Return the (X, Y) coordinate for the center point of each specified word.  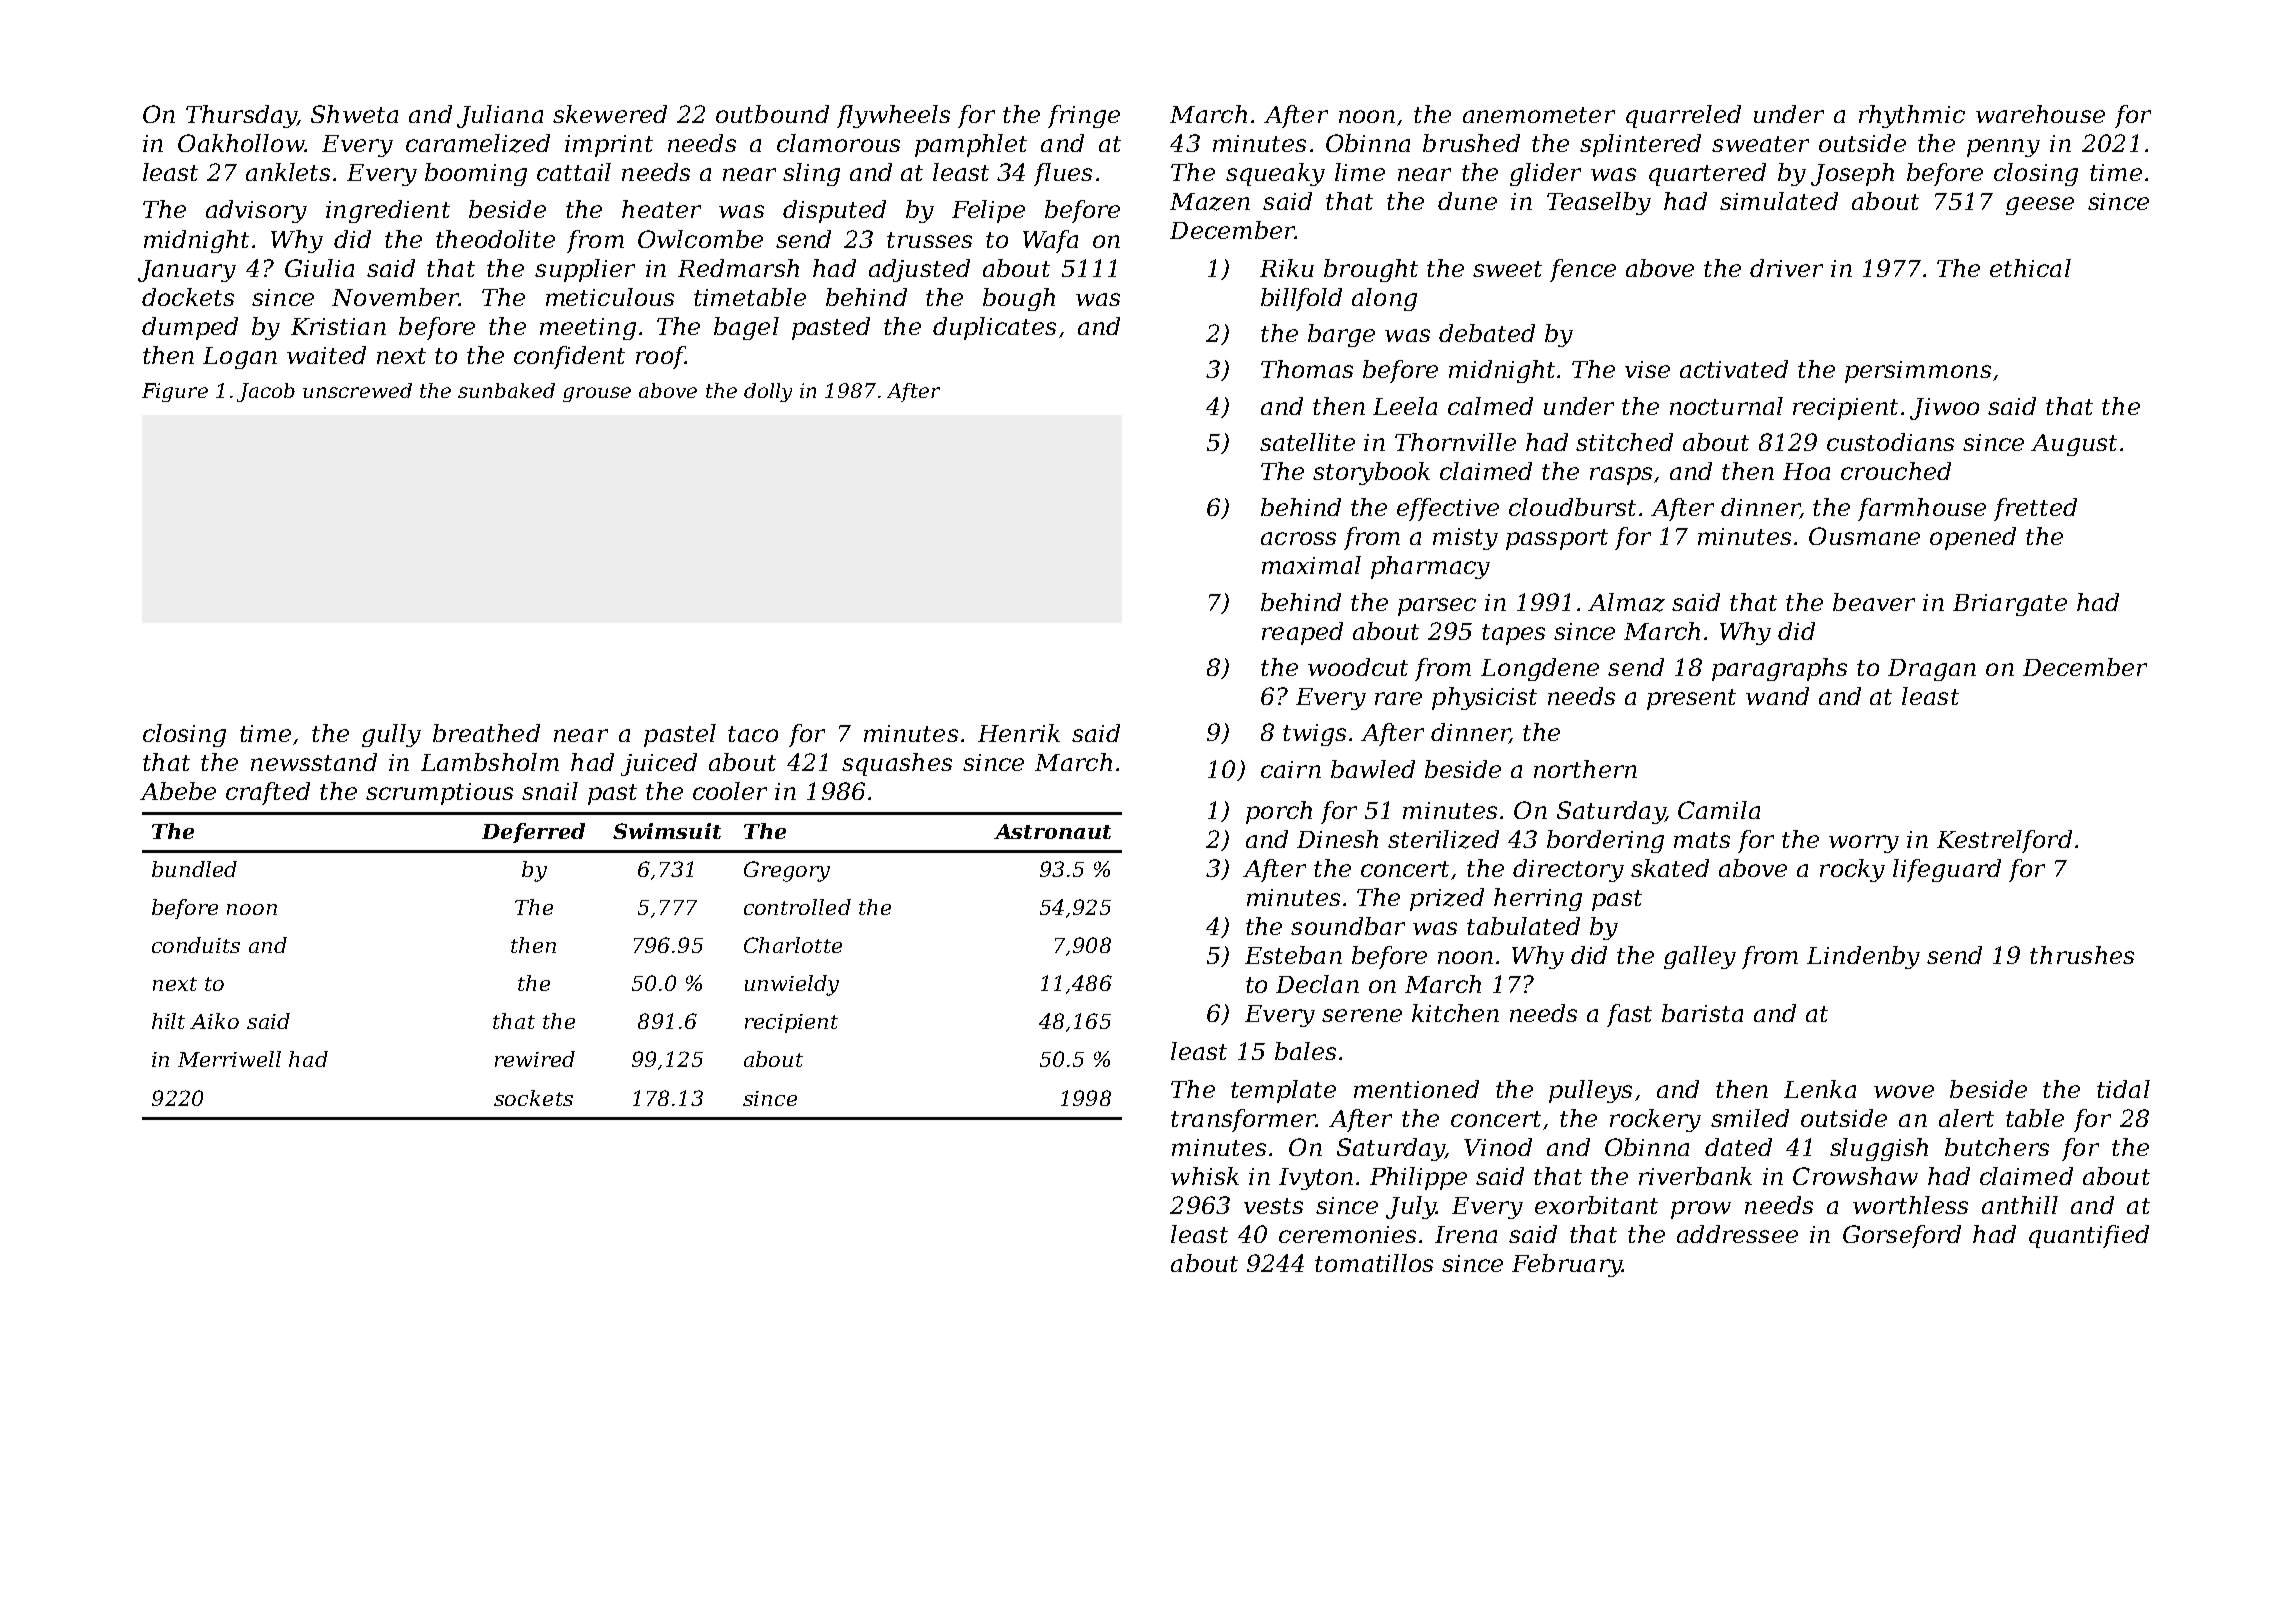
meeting (588, 329)
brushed (1471, 143)
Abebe (178, 791)
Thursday (241, 116)
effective (1448, 509)
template (1283, 1091)
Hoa (1806, 471)
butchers (1997, 1147)
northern (1585, 769)
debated (1487, 333)
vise (1647, 369)
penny (2003, 148)
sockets (533, 1098)
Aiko (214, 1021)
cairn (1291, 769)
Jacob (266, 392)
